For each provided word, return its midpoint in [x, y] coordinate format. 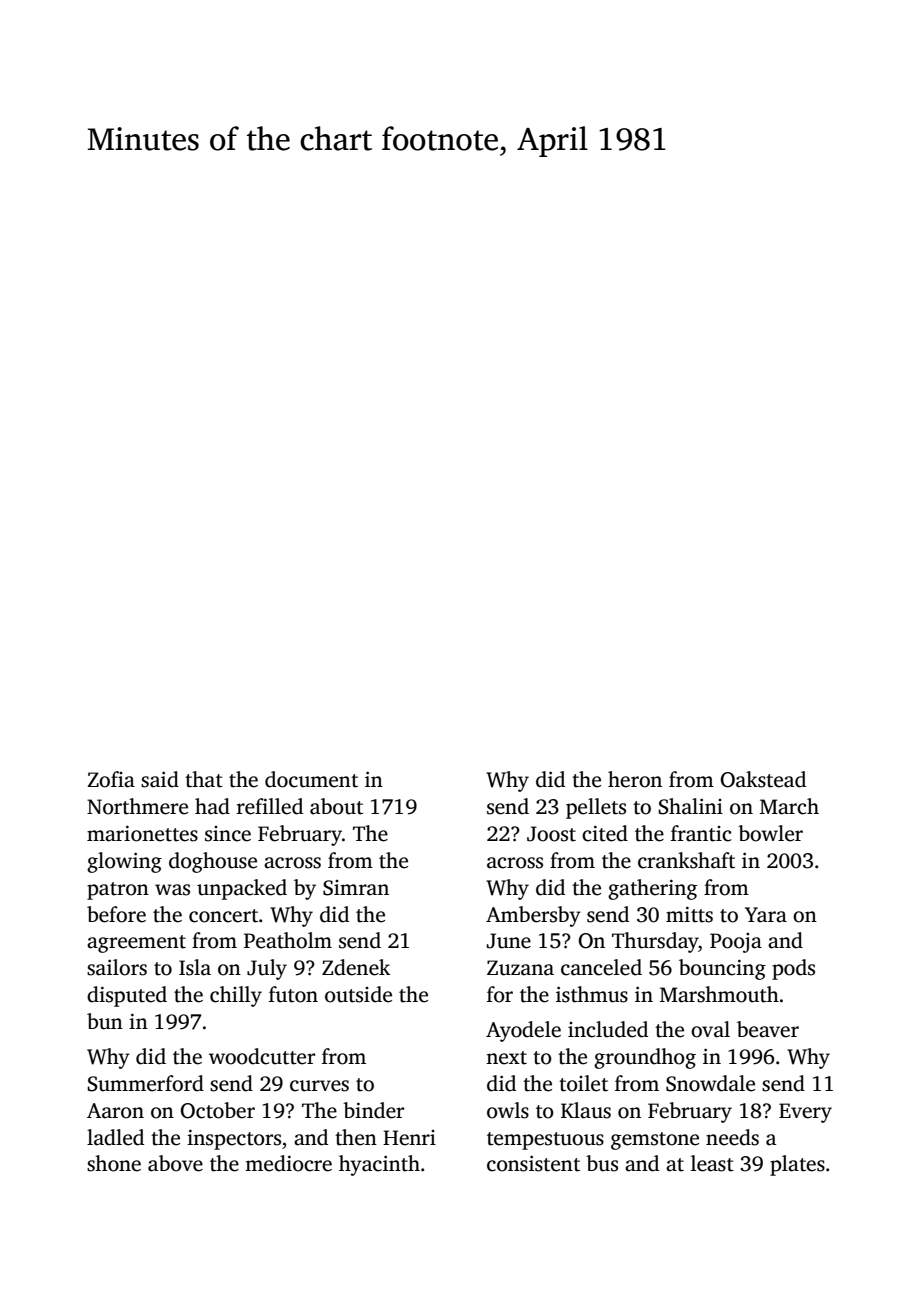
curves [319, 1086]
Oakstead [763, 779]
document [311, 779]
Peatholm [288, 940]
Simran [356, 888]
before [116, 914]
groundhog [645, 1058]
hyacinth [379, 1165]
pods [793, 969]
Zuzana [520, 968]
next [506, 1058]
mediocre [288, 1163]
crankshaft [686, 860]
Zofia [111, 779]
